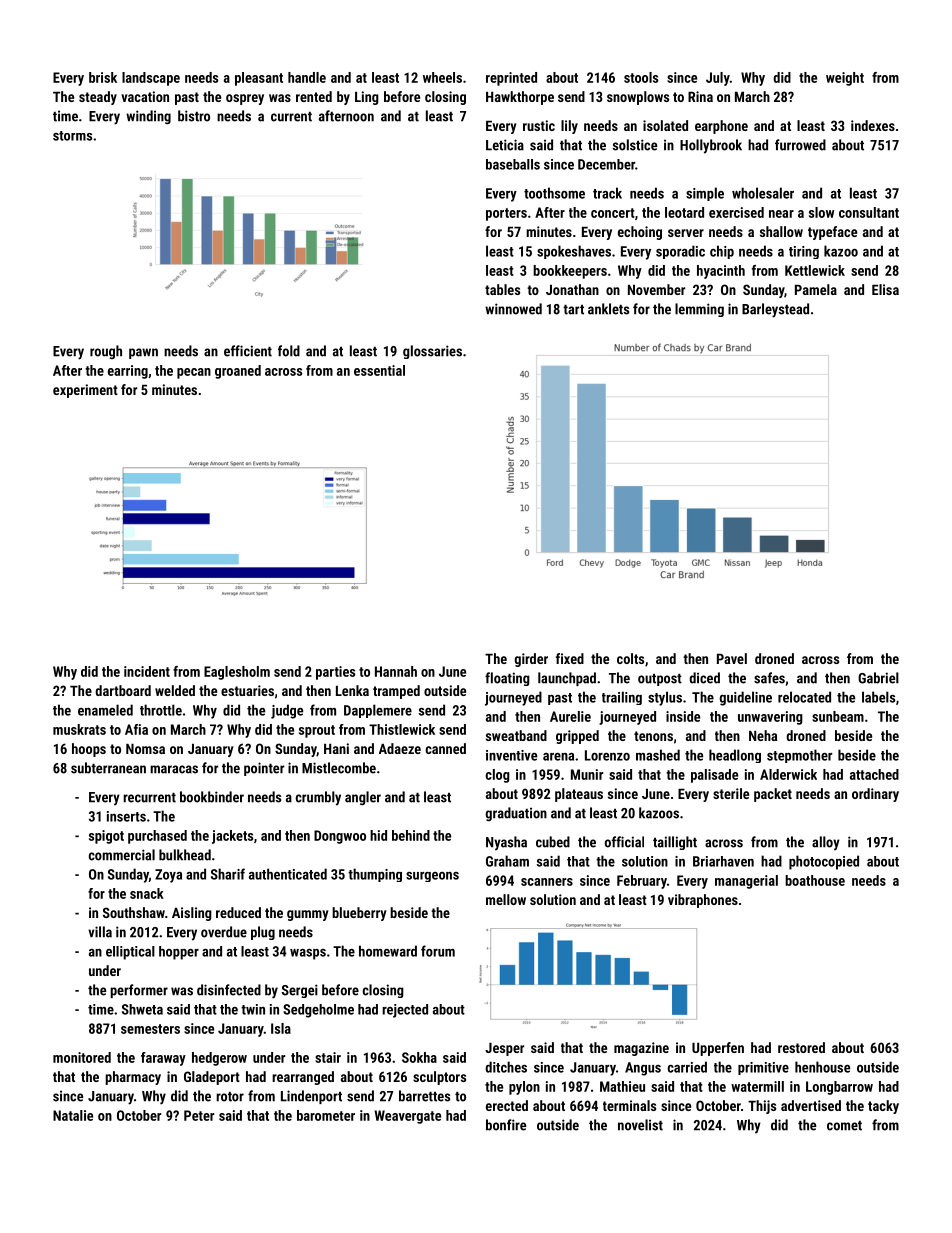  What do you see at coordinates (126, 816) in the screenshot?
I see `inserts` at bounding box center [126, 816].
